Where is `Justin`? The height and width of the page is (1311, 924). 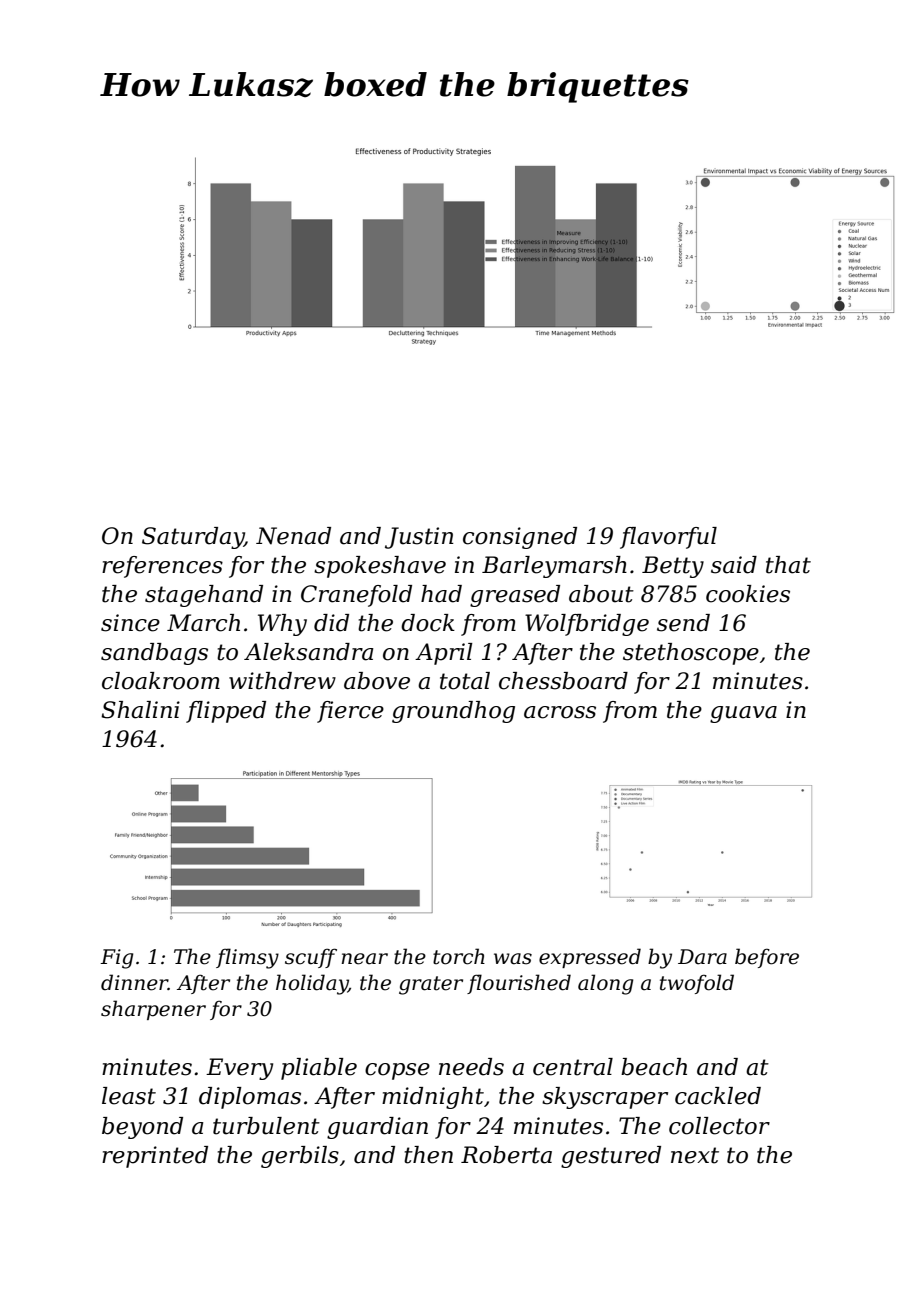 Justin is located at coordinates (419, 538).
